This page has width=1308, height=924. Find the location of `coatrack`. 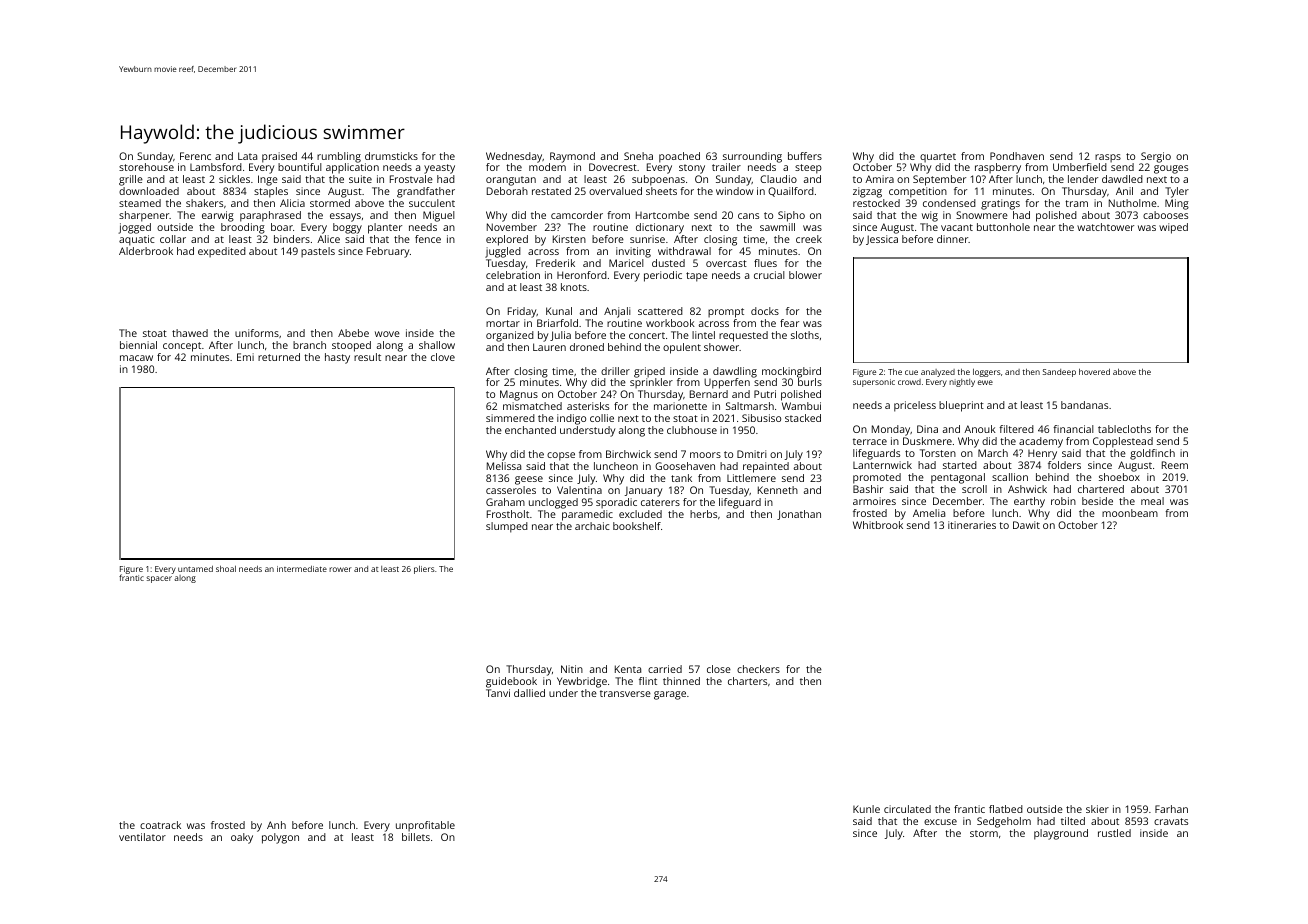

coatrack is located at coordinates (160, 825).
